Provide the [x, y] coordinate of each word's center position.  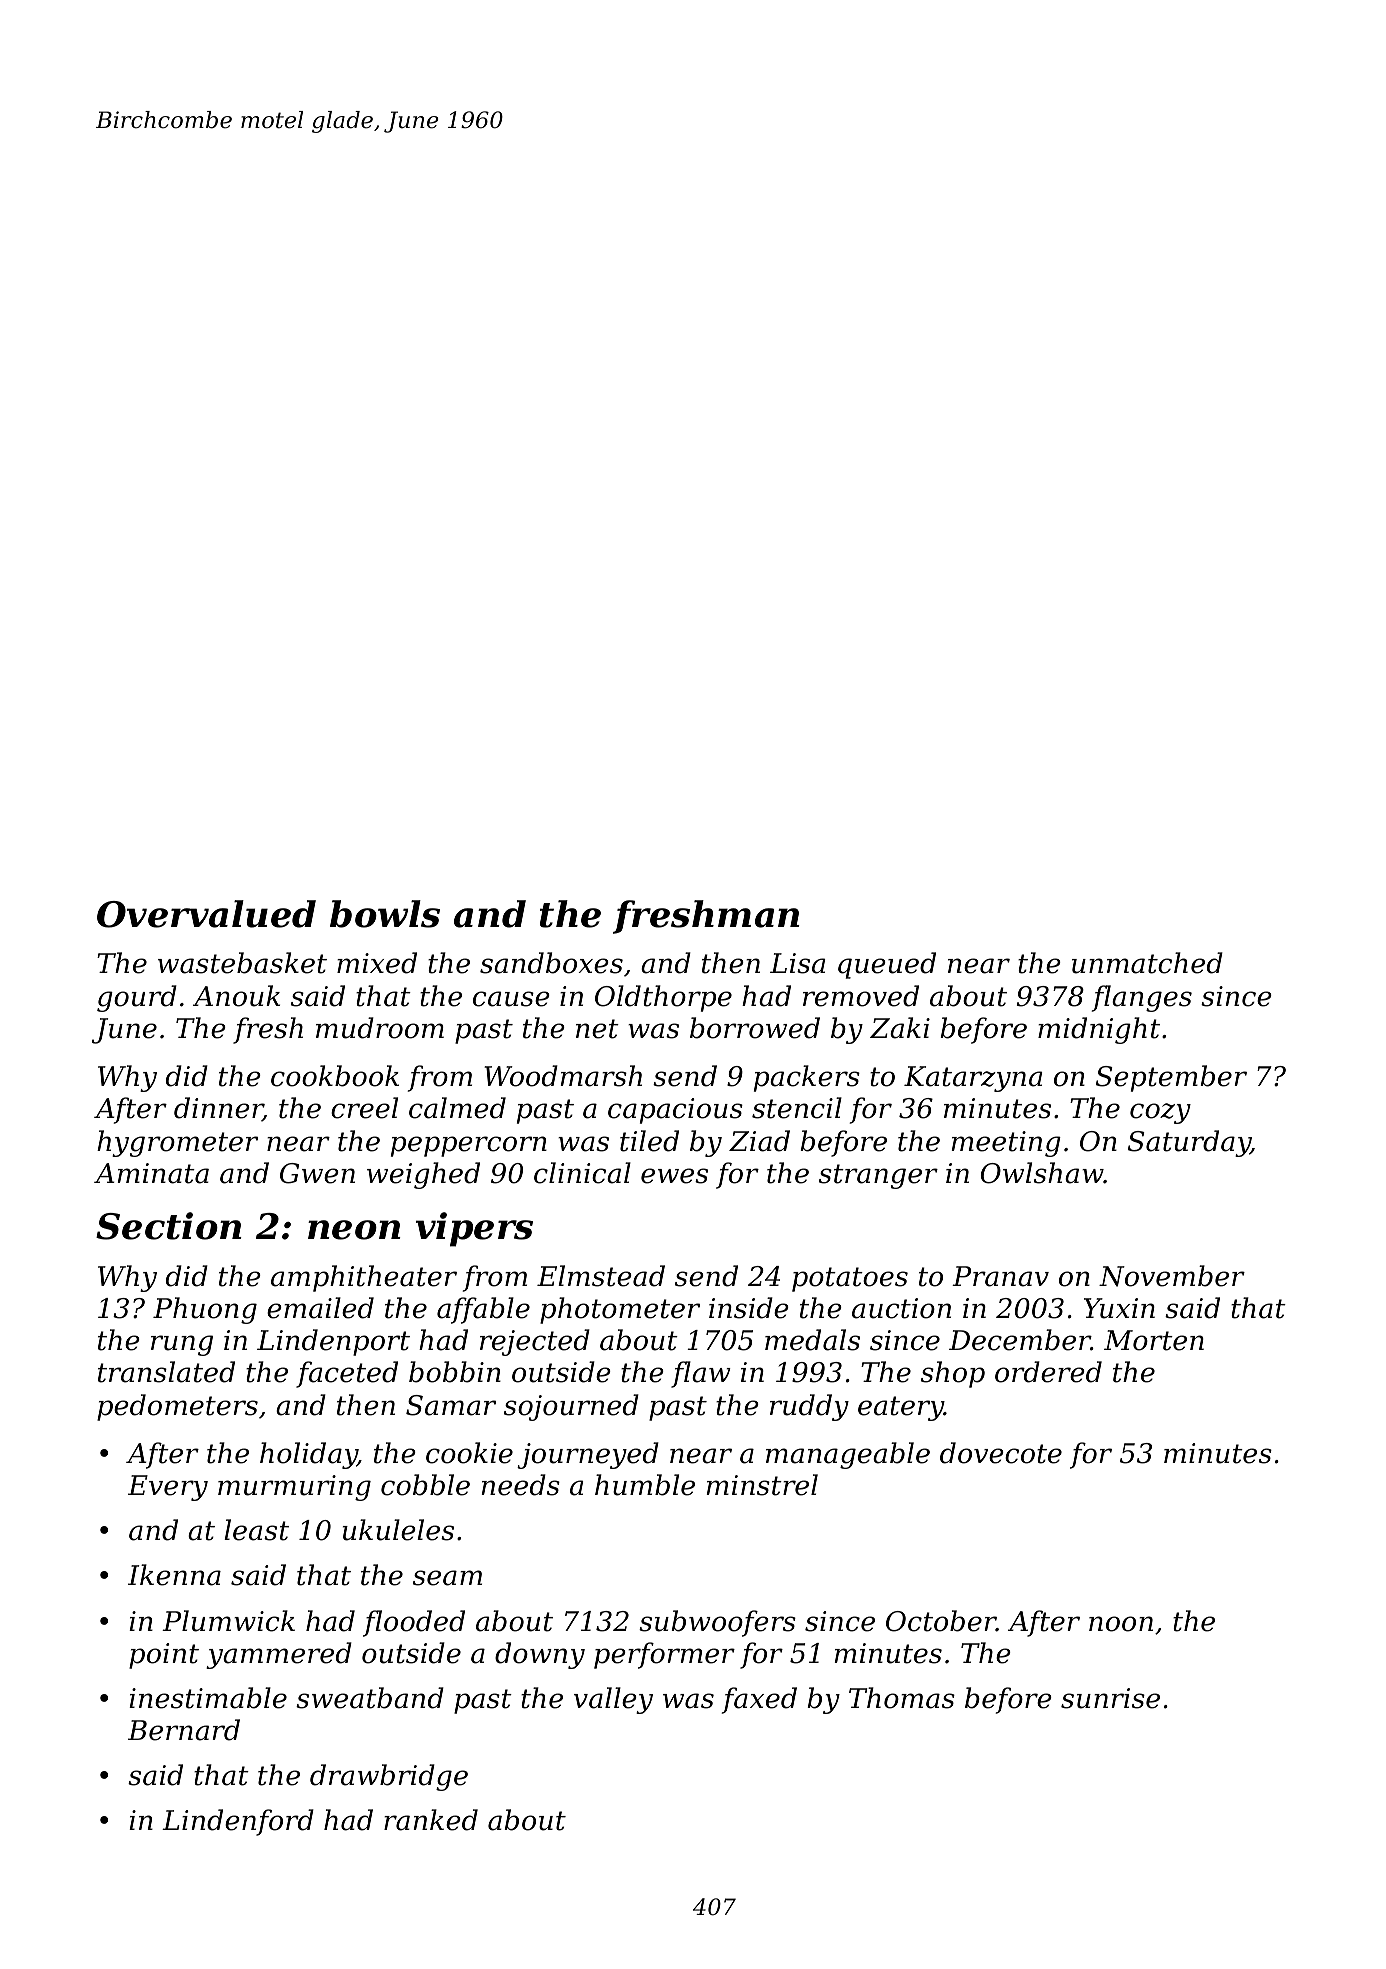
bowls [385, 914]
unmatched [1147, 963]
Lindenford [238, 1822]
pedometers [177, 1407]
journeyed [588, 1455]
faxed [759, 1700]
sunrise [1110, 1698]
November [1172, 1276]
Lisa [797, 963]
